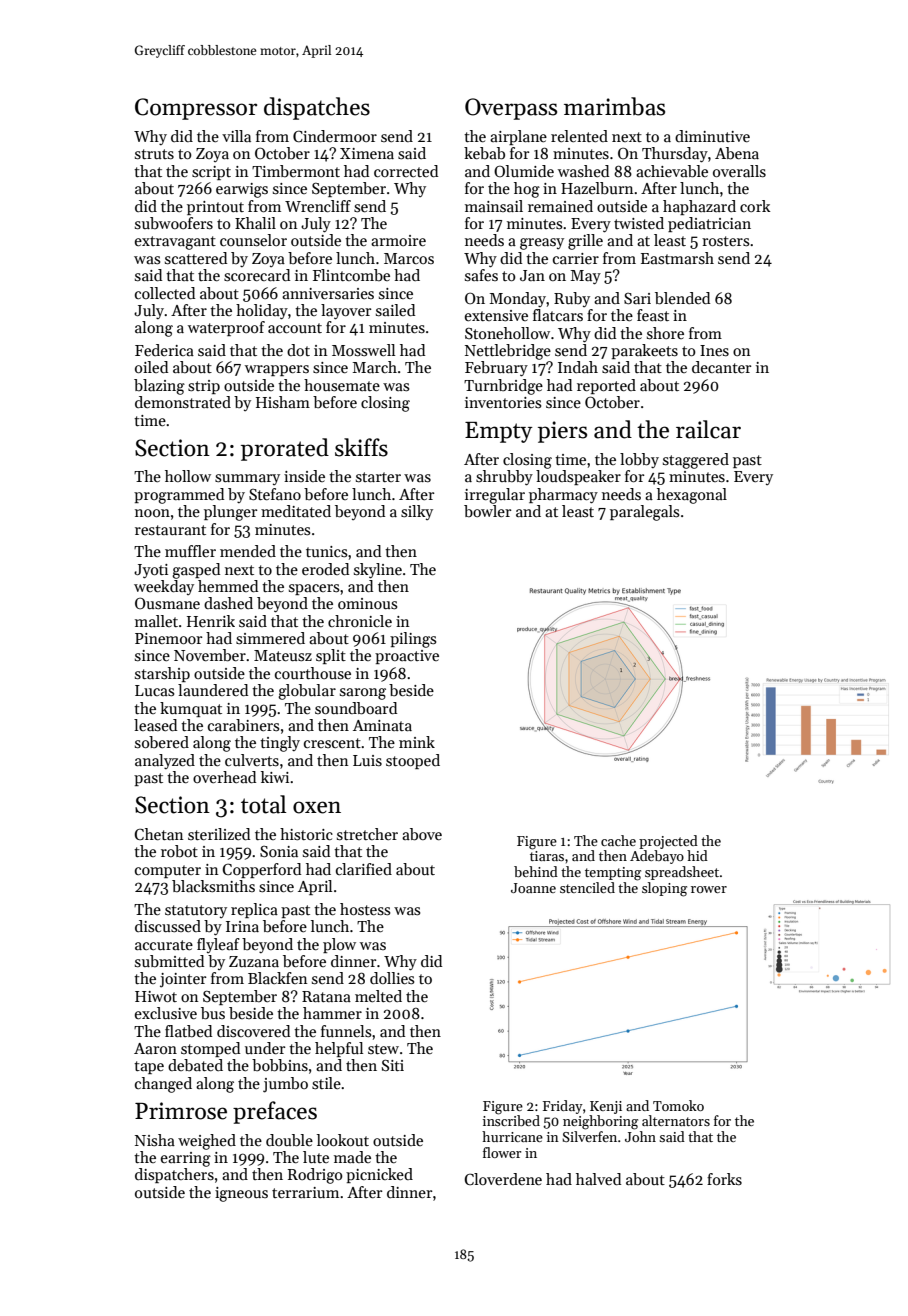 This screenshot has width=908, height=1316. I want to click on strip, so click(204, 387).
